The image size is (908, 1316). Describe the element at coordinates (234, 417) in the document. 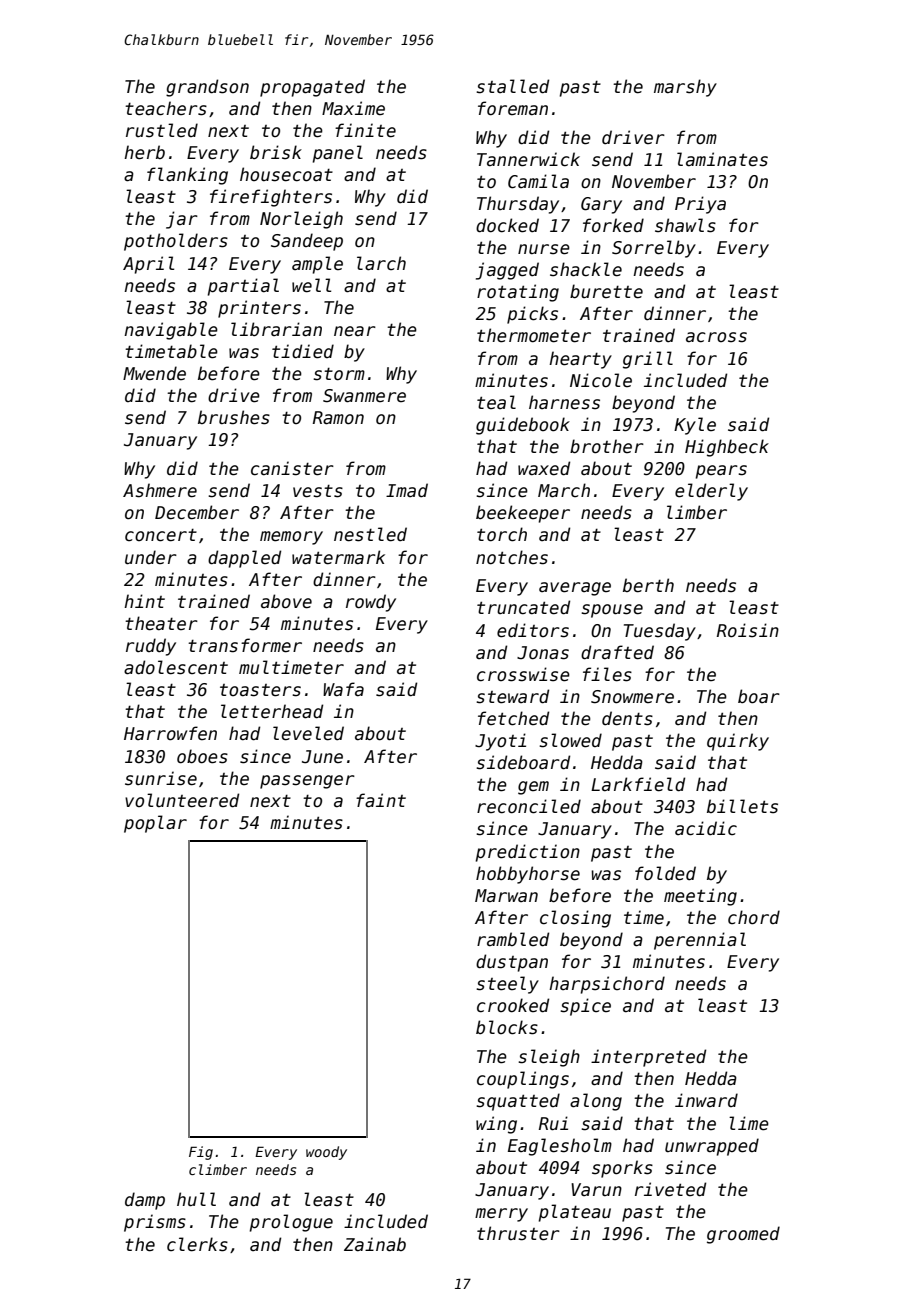

I see `brushes` at that location.
